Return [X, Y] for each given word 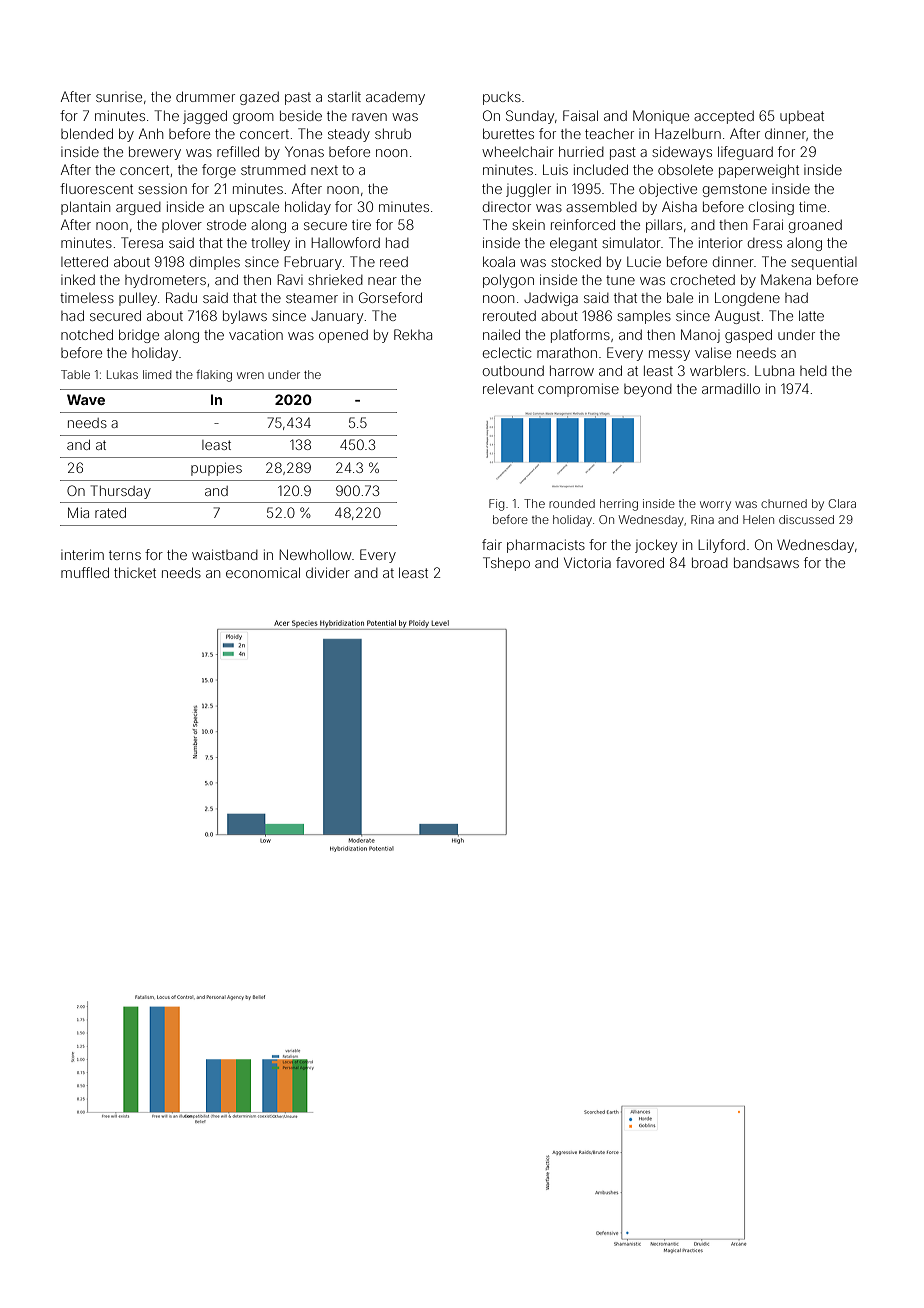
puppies [216, 469]
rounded [572, 503]
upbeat [802, 117]
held [813, 370]
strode [226, 225]
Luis [555, 169]
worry [715, 506]
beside [301, 115]
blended [87, 133]
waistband [225, 554]
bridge [139, 336]
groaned [815, 226]
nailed [501, 334]
